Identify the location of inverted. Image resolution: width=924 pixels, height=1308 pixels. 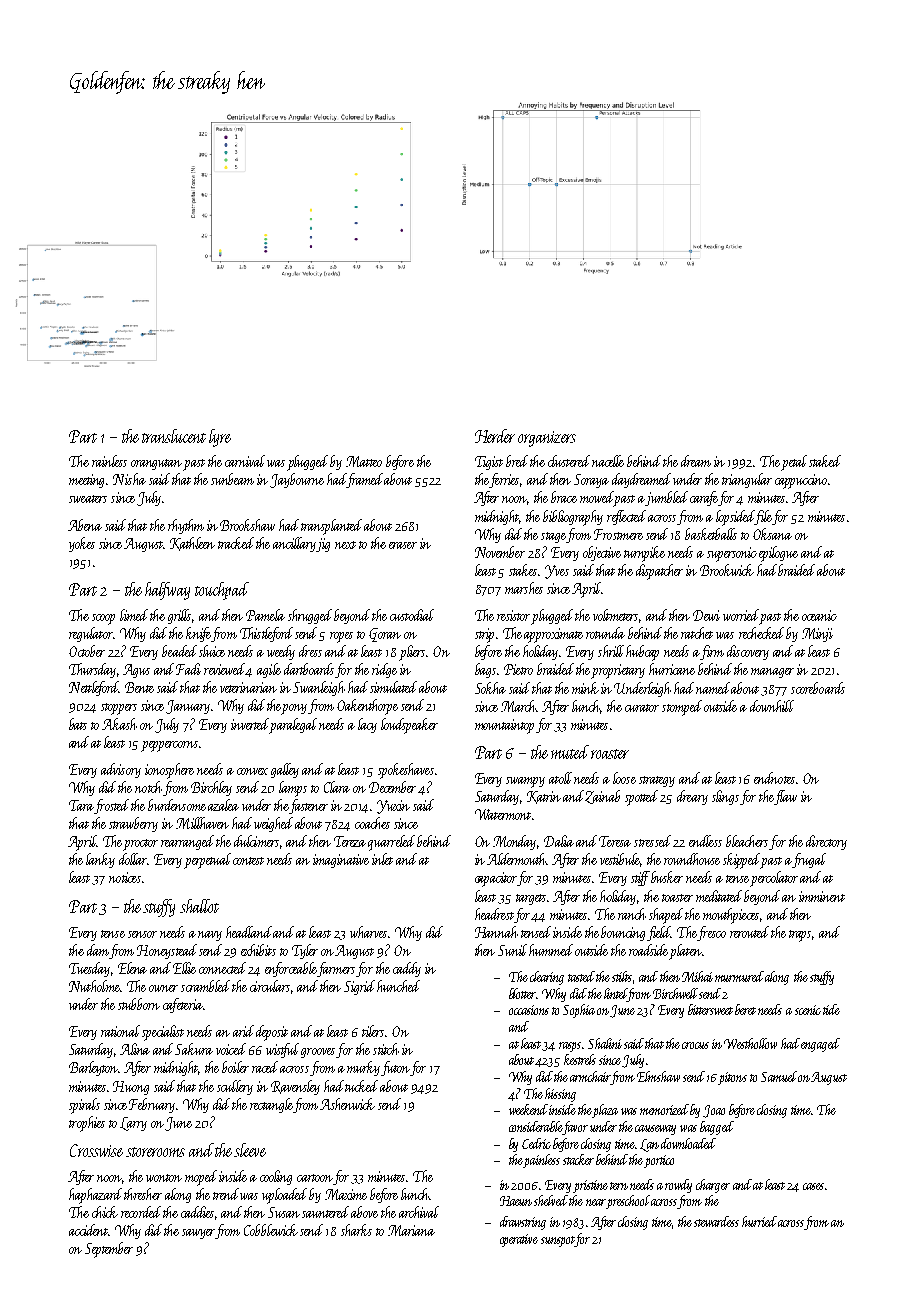
(250, 724).
